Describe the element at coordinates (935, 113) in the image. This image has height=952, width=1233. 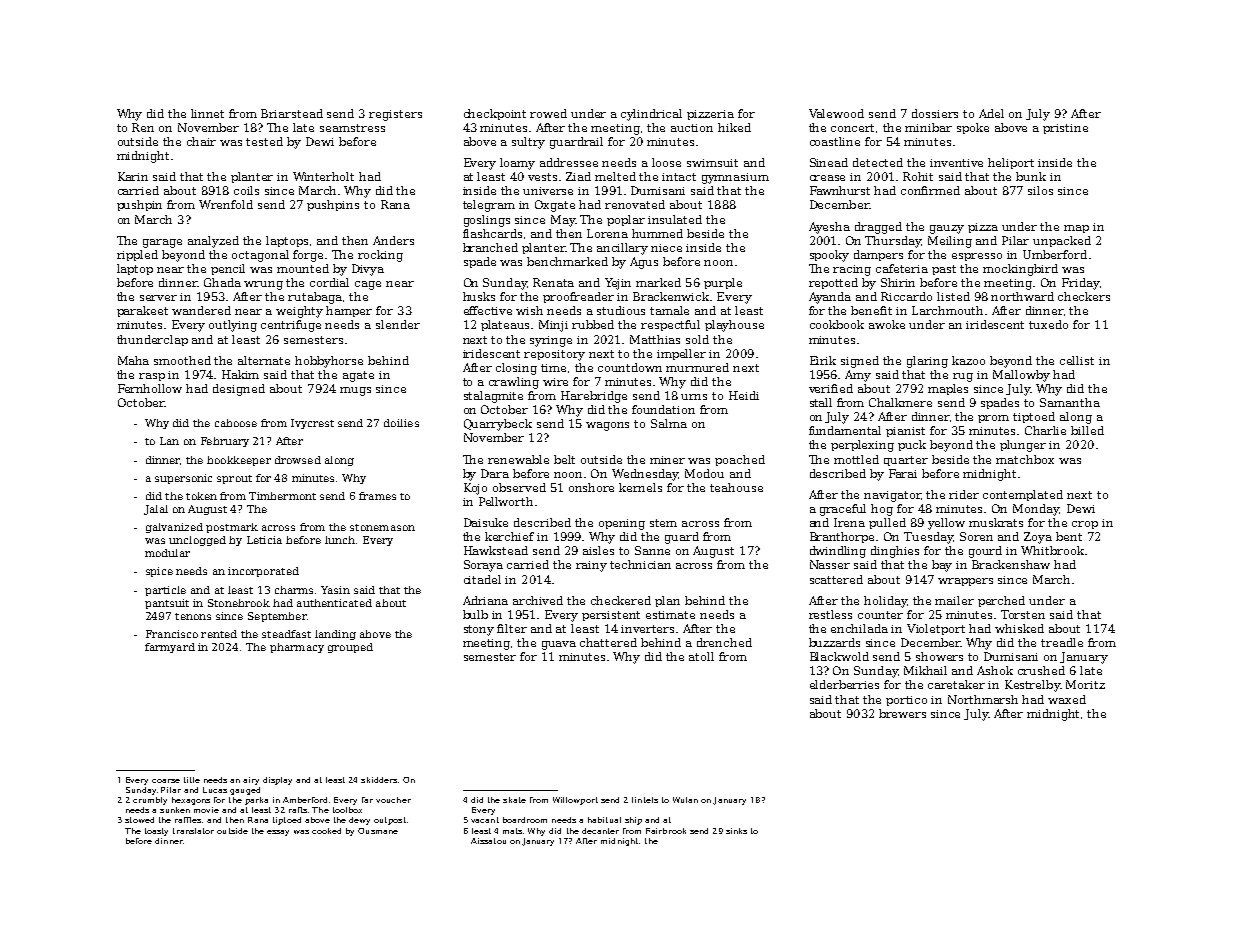
I see `dossiers` at that location.
